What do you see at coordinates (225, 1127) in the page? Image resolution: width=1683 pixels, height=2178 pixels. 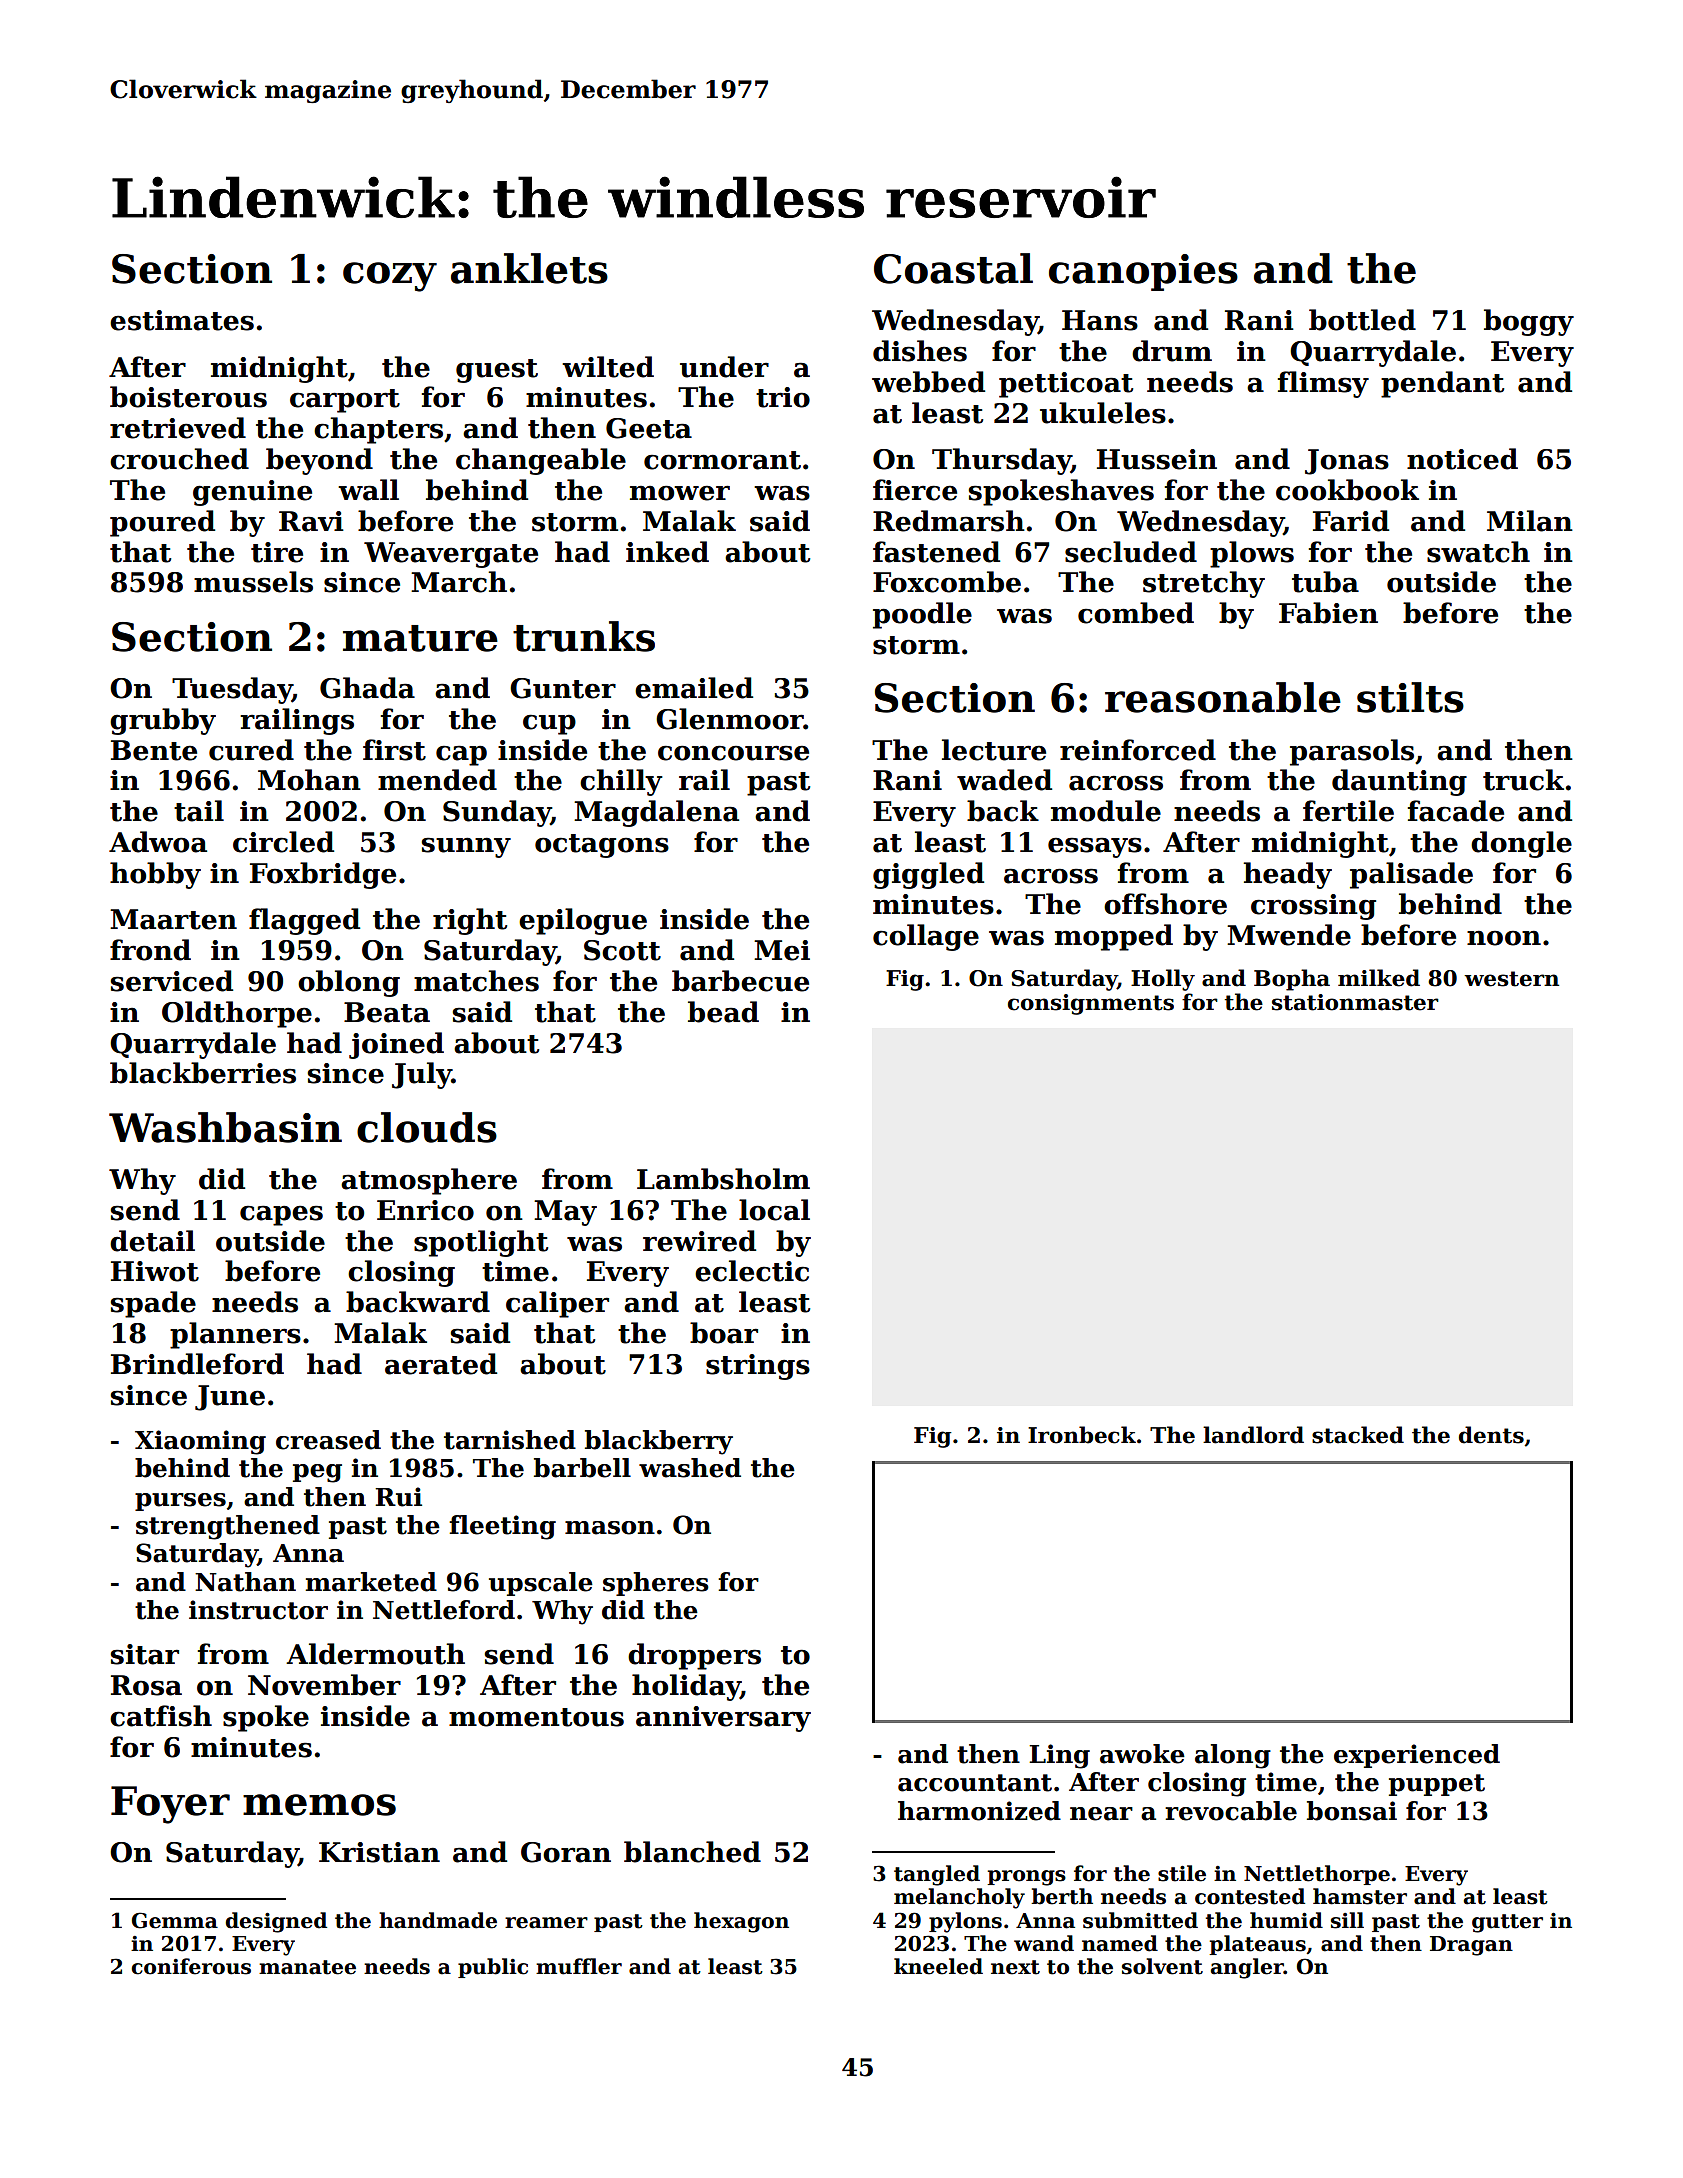 I see `Washbasin` at bounding box center [225, 1127].
